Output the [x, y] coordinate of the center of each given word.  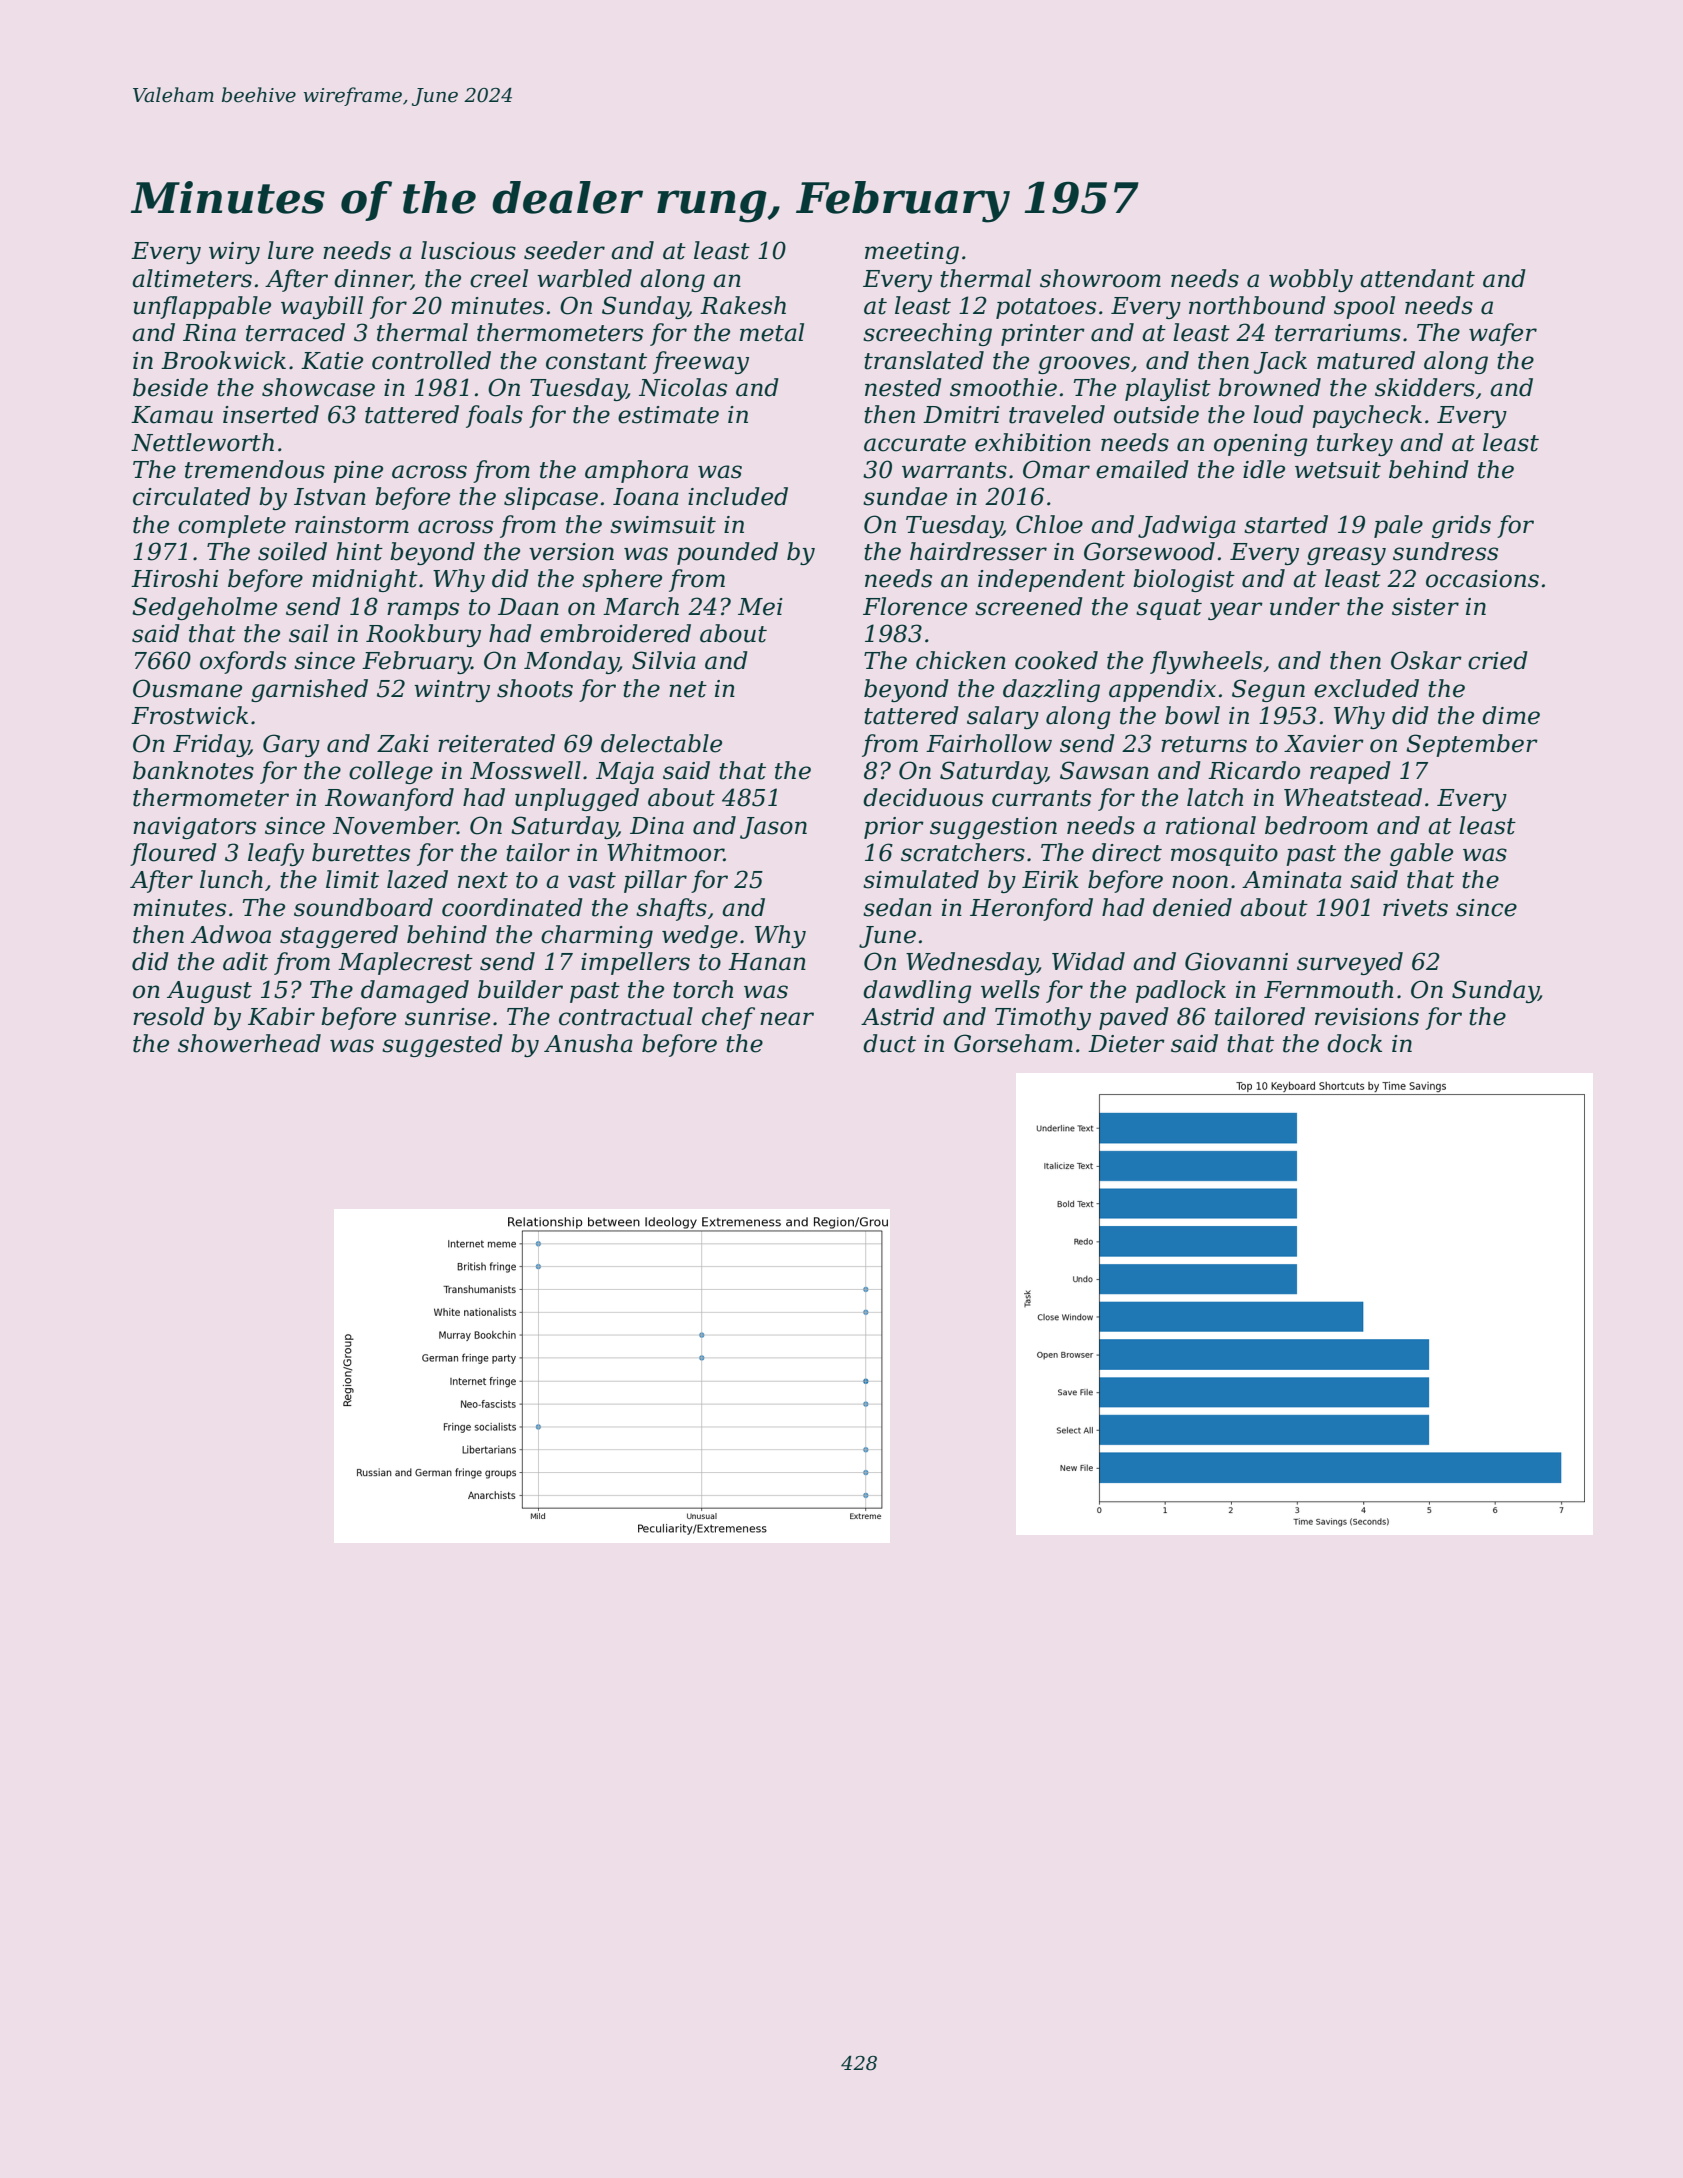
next [483, 880]
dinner [372, 279]
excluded [1366, 688]
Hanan [767, 962]
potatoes [1046, 308]
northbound [1257, 305]
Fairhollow [989, 743]
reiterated [496, 743]
